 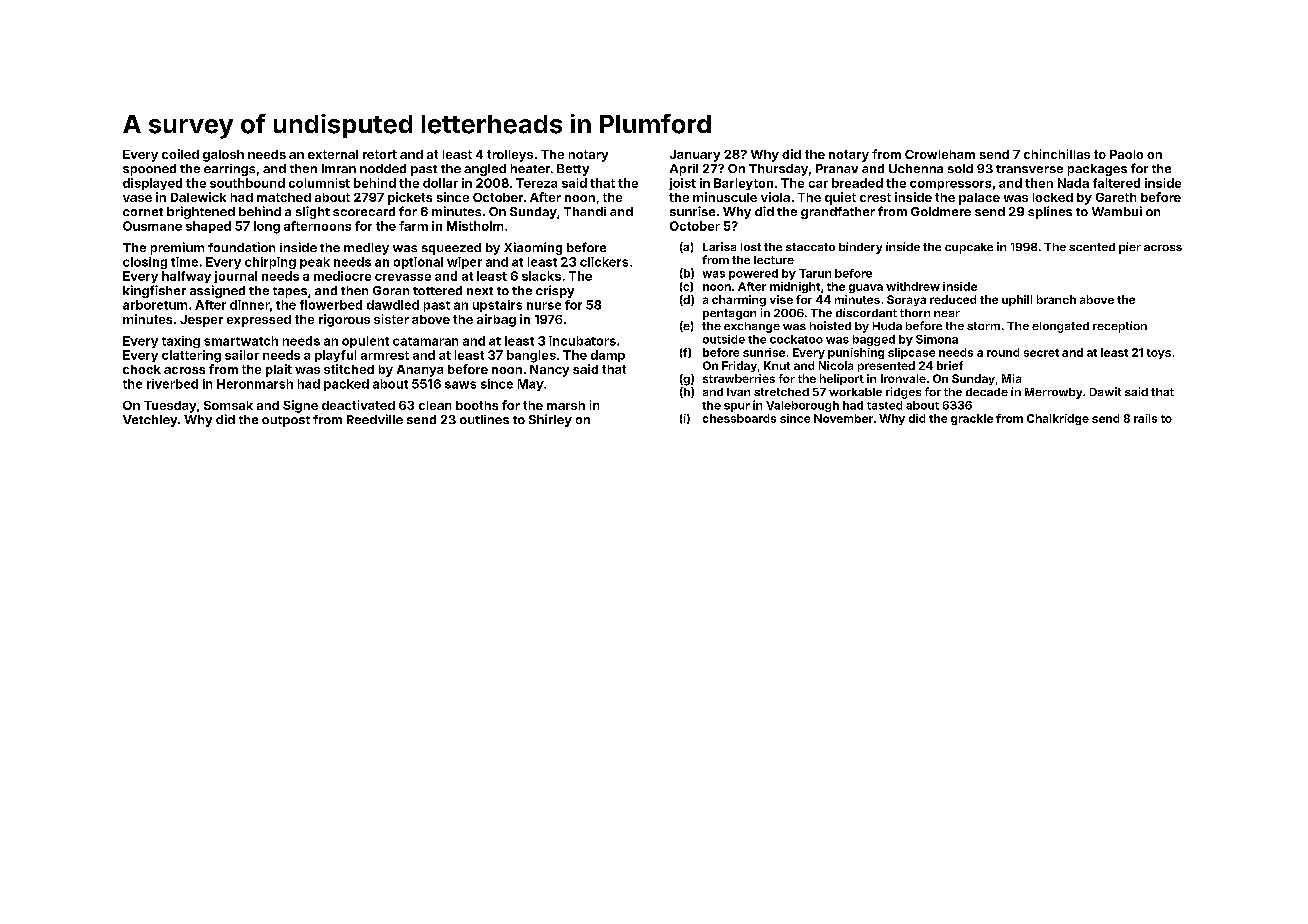 I want to click on catamaran, so click(x=425, y=341).
